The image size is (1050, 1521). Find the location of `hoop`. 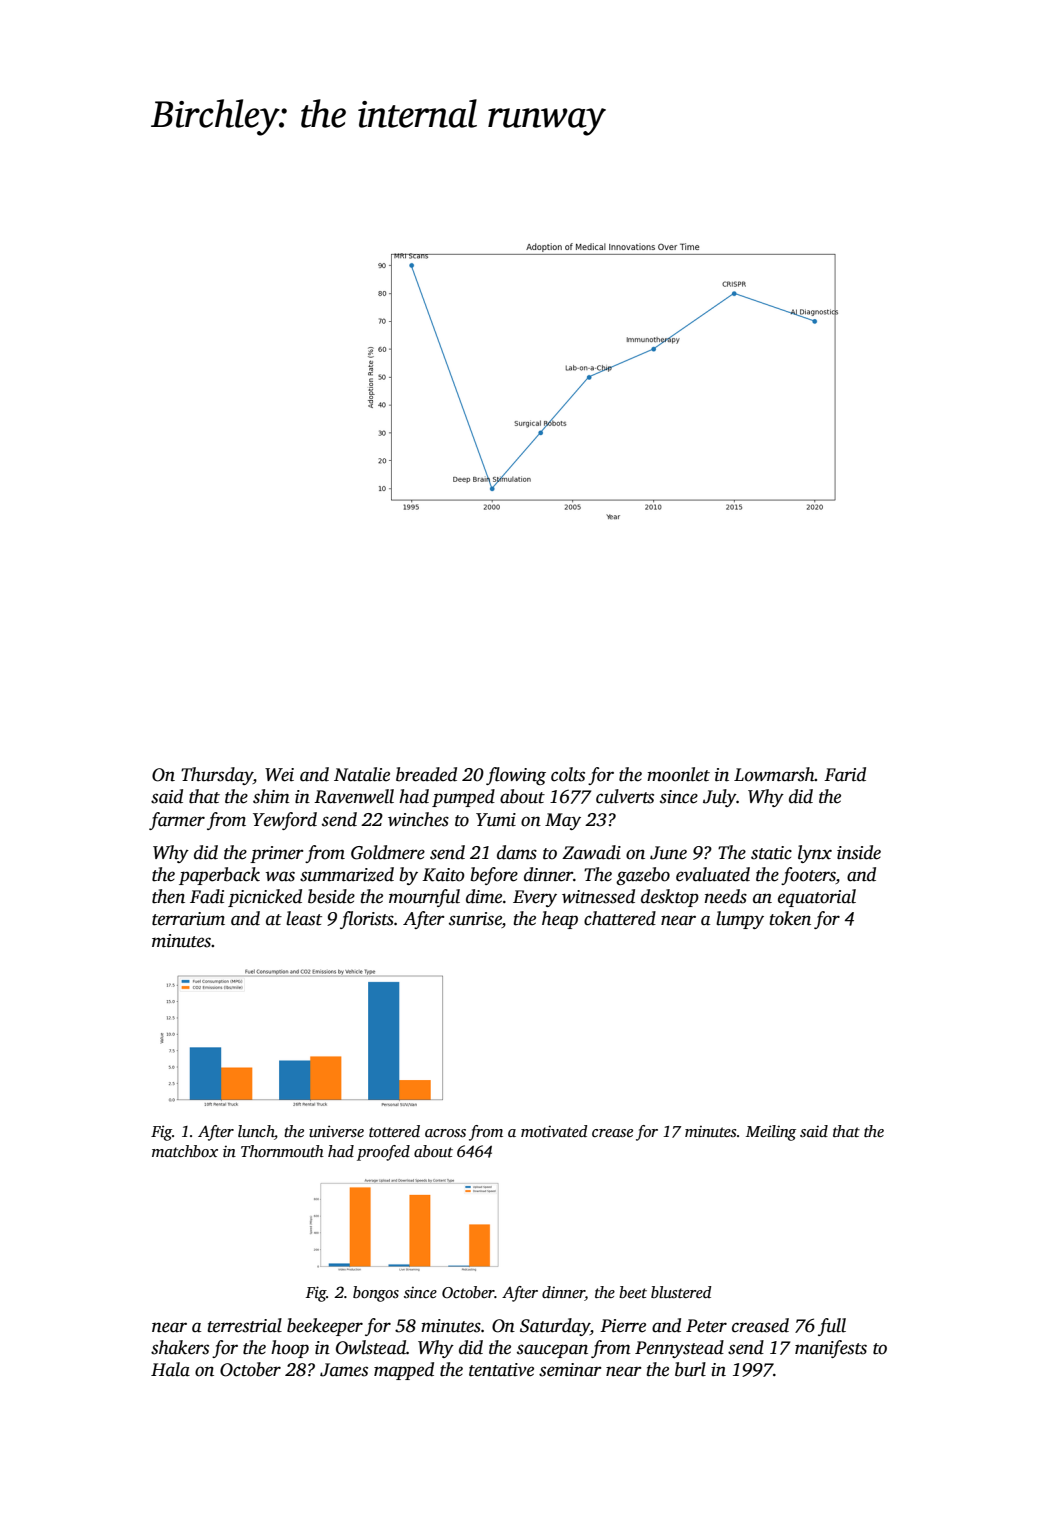

hoop is located at coordinates (290, 1349).
